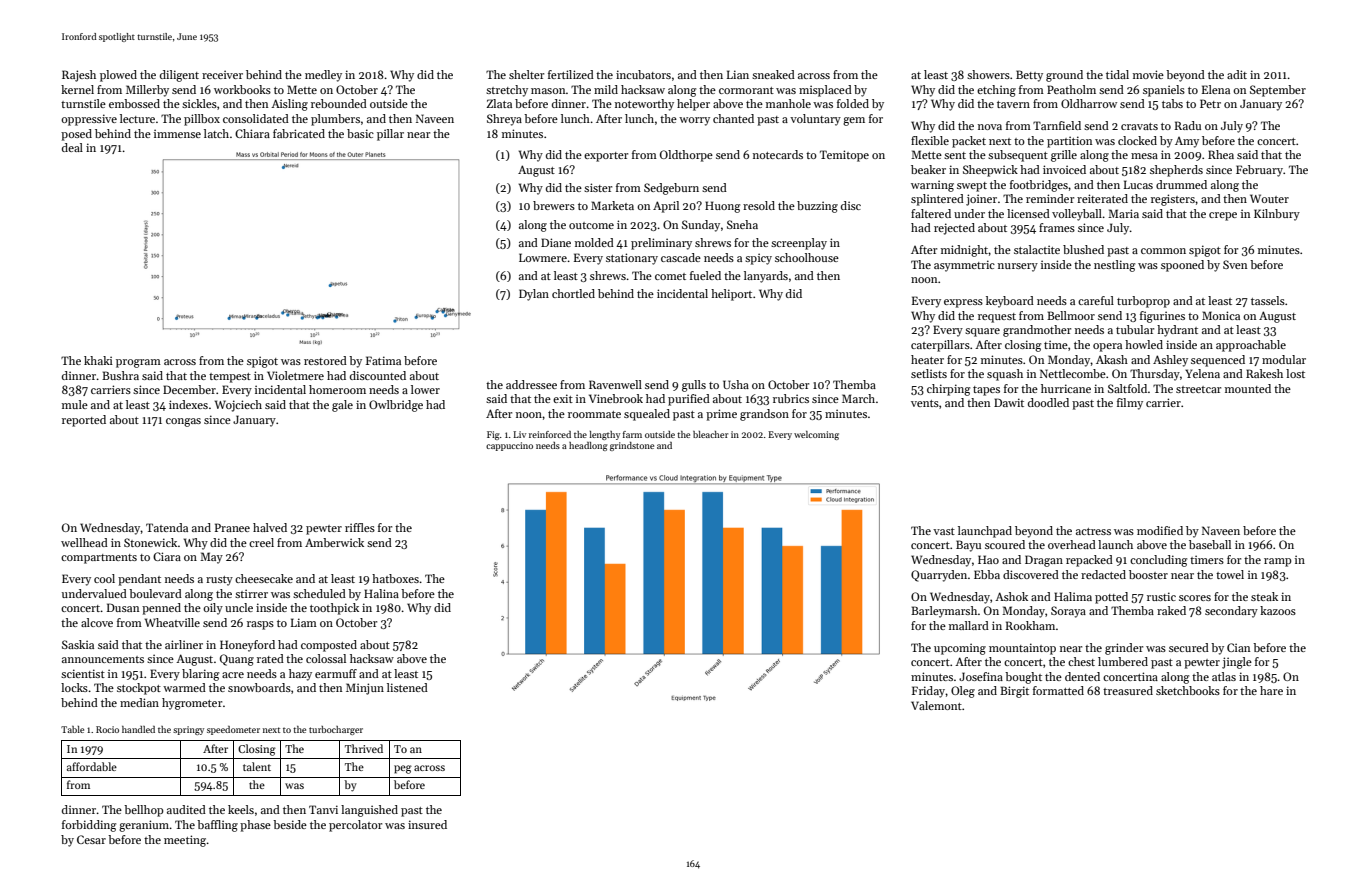  I want to click on noteworthy, so click(644, 105).
